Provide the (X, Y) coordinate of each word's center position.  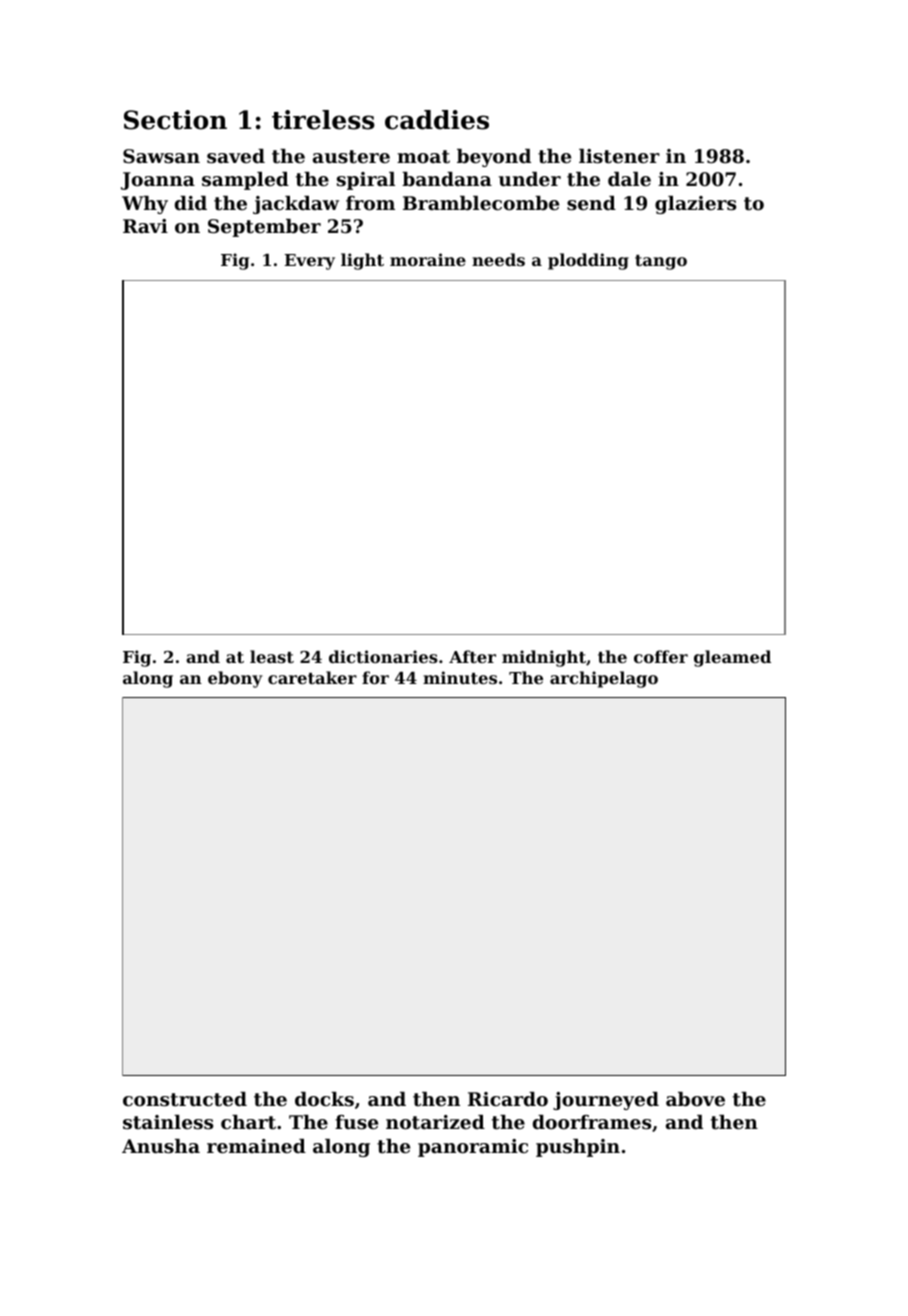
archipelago (604, 679)
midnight (544, 658)
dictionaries (383, 656)
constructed (185, 1099)
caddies (437, 120)
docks (324, 1099)
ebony (235, 679)
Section (175, 120)
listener (619, 156)
